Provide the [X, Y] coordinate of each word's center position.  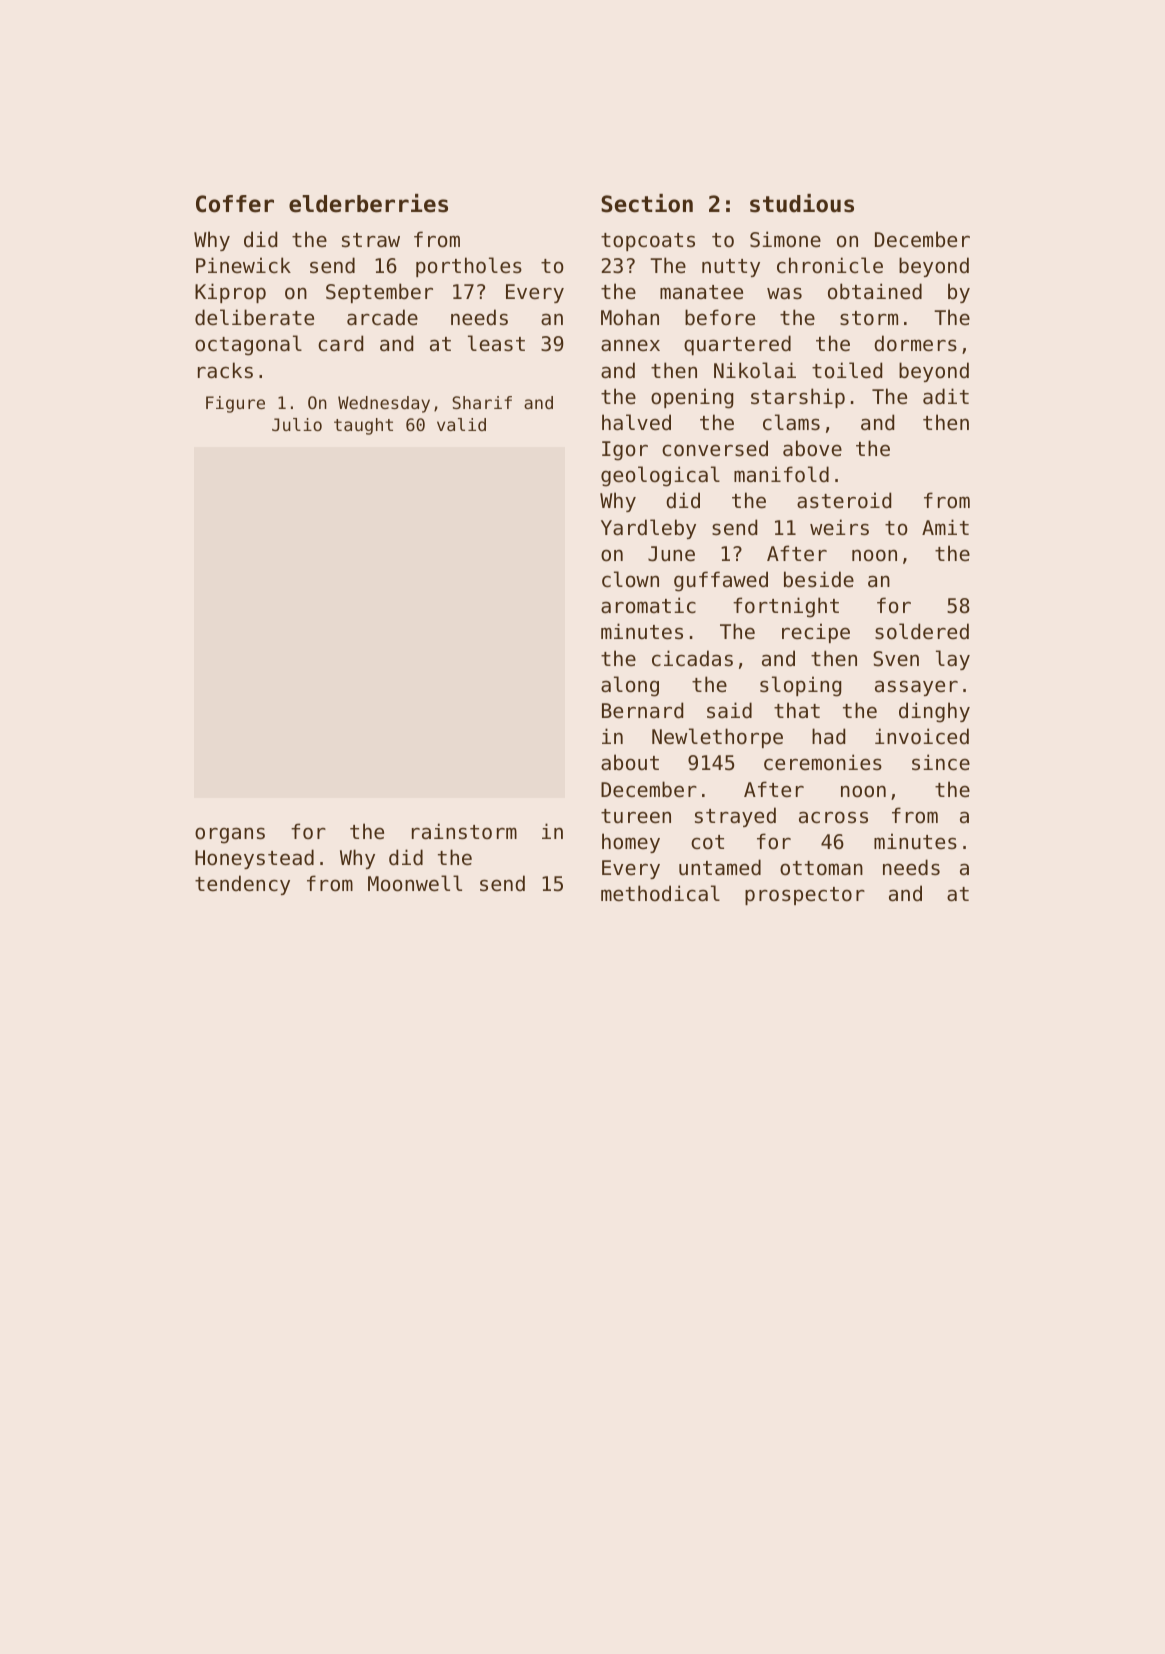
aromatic [648, 605]
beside [819, 579]
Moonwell [415, 883]
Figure [235, 404]
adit [946, 396]
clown [630, 579]
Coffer [235, 204]
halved [636, 422]
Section [647, 203]
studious [802, 203]
